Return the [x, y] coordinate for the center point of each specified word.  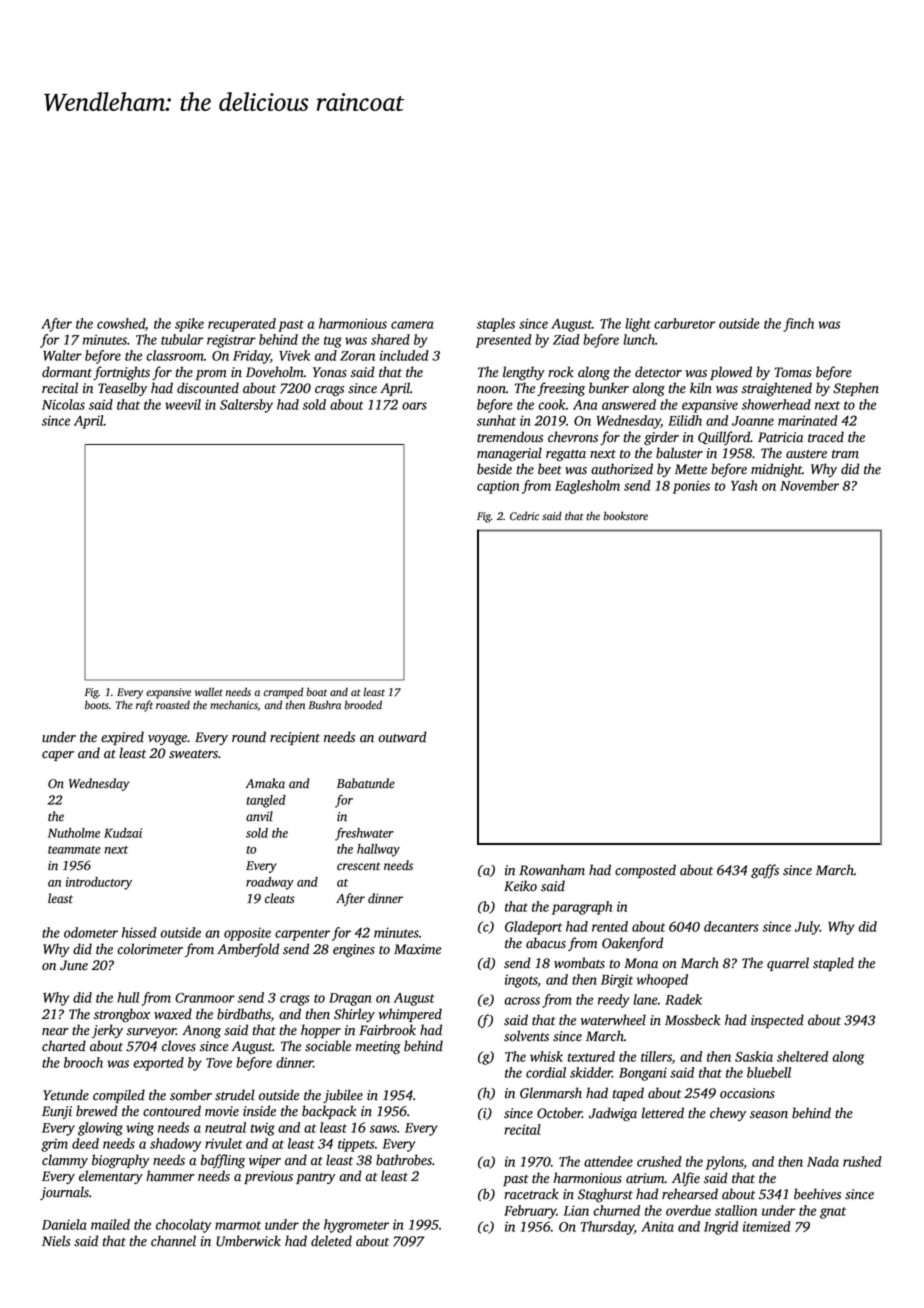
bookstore [626, 516]
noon [491, 390]
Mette [691, 469]
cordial [546, 1072]
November [809, 485]
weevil [183, 404]
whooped [662, 981]
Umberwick [248, 1241]
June [74, 965]
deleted [331, 1241]
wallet [209, 692]
